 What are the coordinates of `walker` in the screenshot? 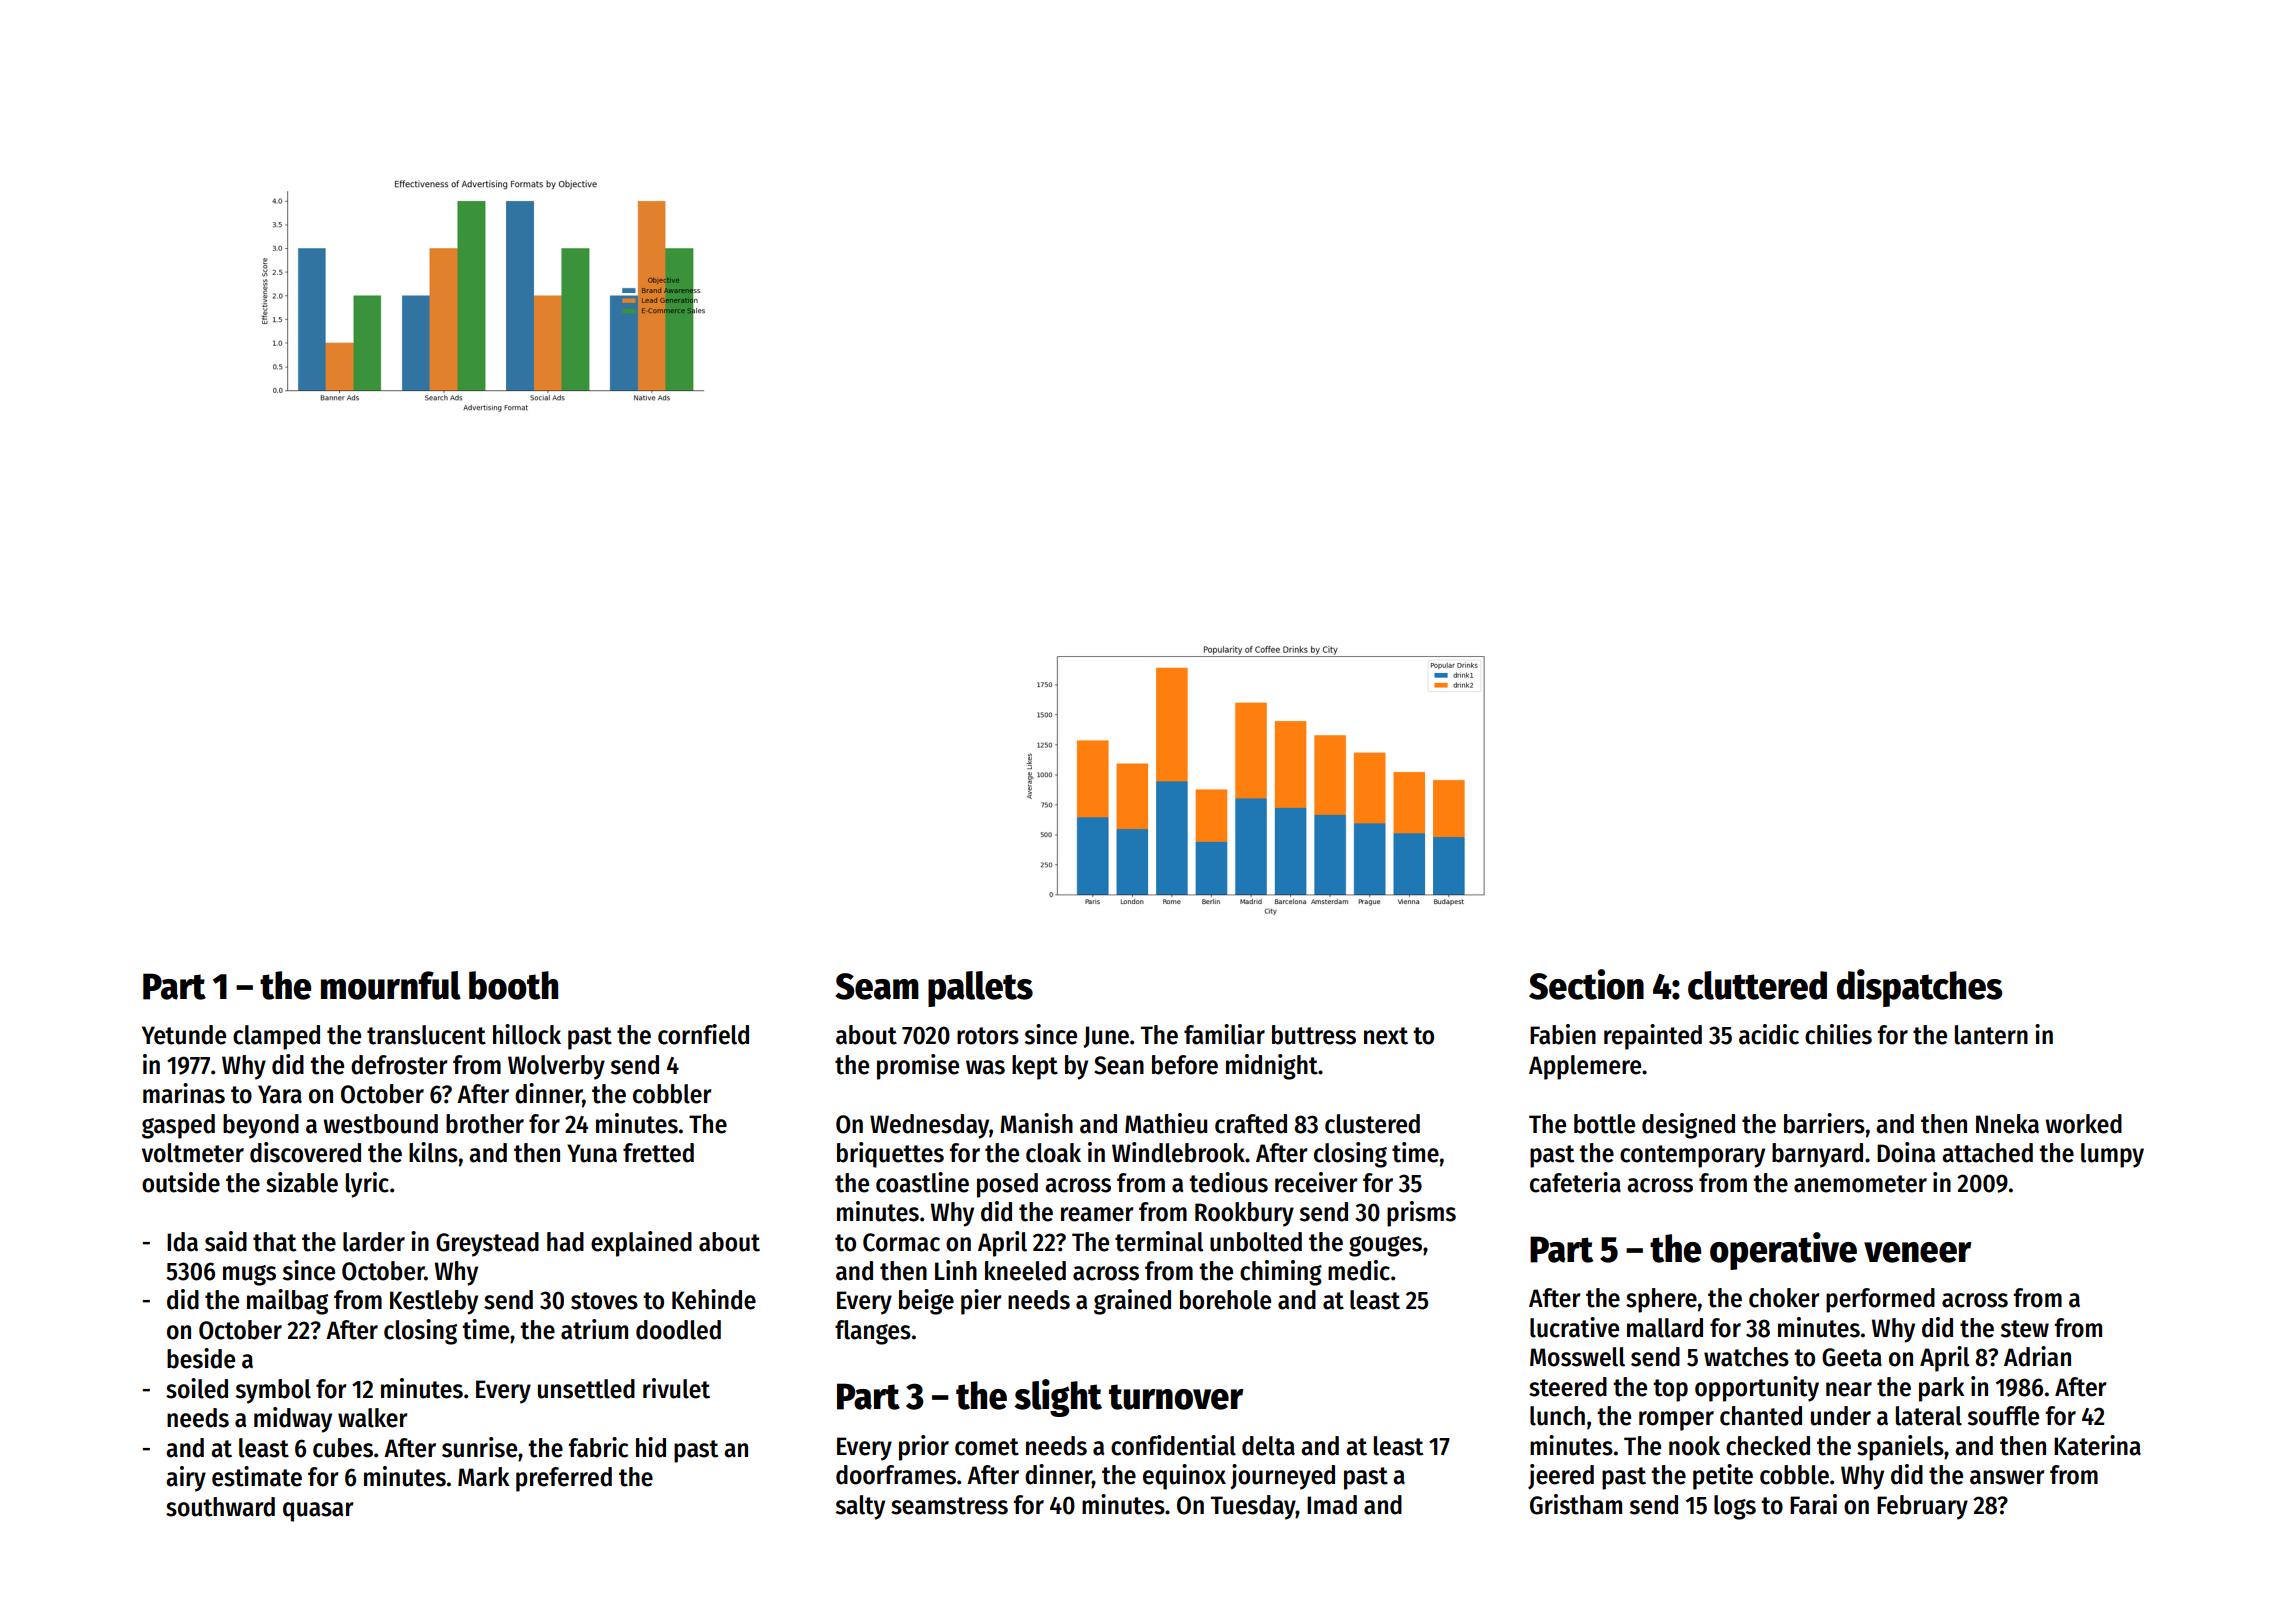 It's located at (373, 1418).
